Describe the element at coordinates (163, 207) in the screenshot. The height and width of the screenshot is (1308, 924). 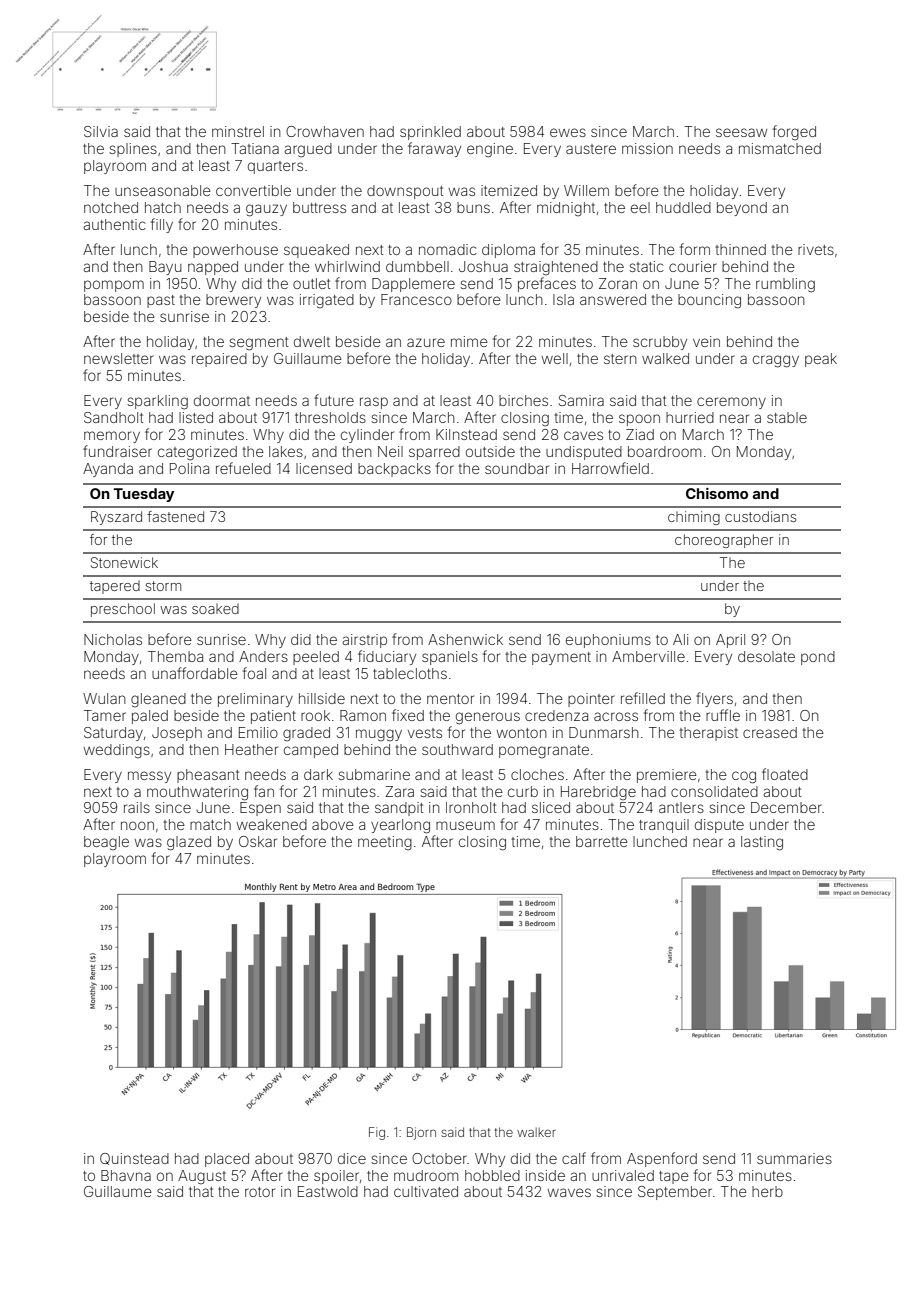
I see `hatch` at that location.
